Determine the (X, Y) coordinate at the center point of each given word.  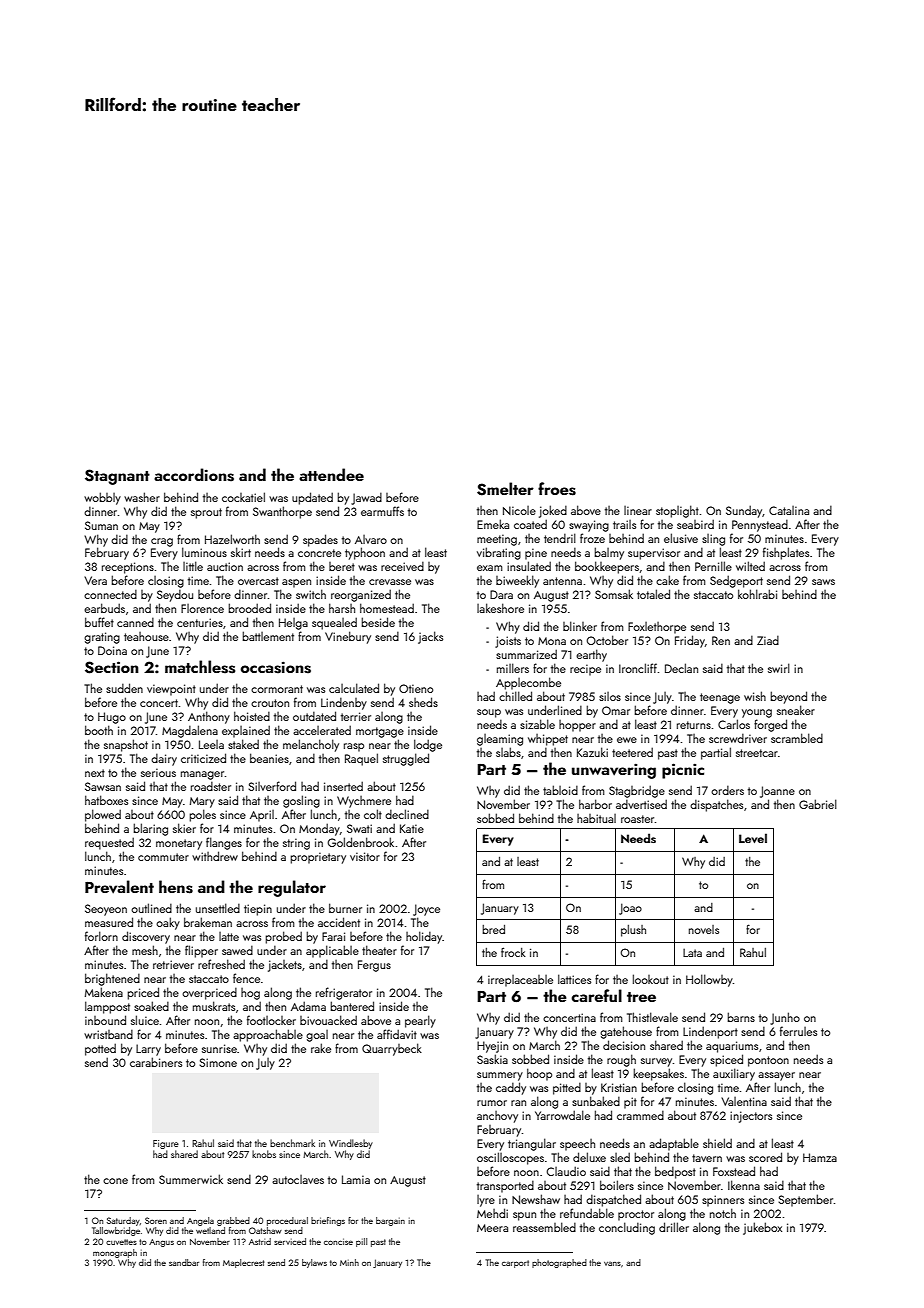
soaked (151, 1006)
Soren (156, 1220)
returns (694, 725)
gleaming (500, 740)
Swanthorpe (282, 512)
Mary (202, 802)
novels (704, 929)
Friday (690, 641)
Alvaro (371, 539)
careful (596, 995)
